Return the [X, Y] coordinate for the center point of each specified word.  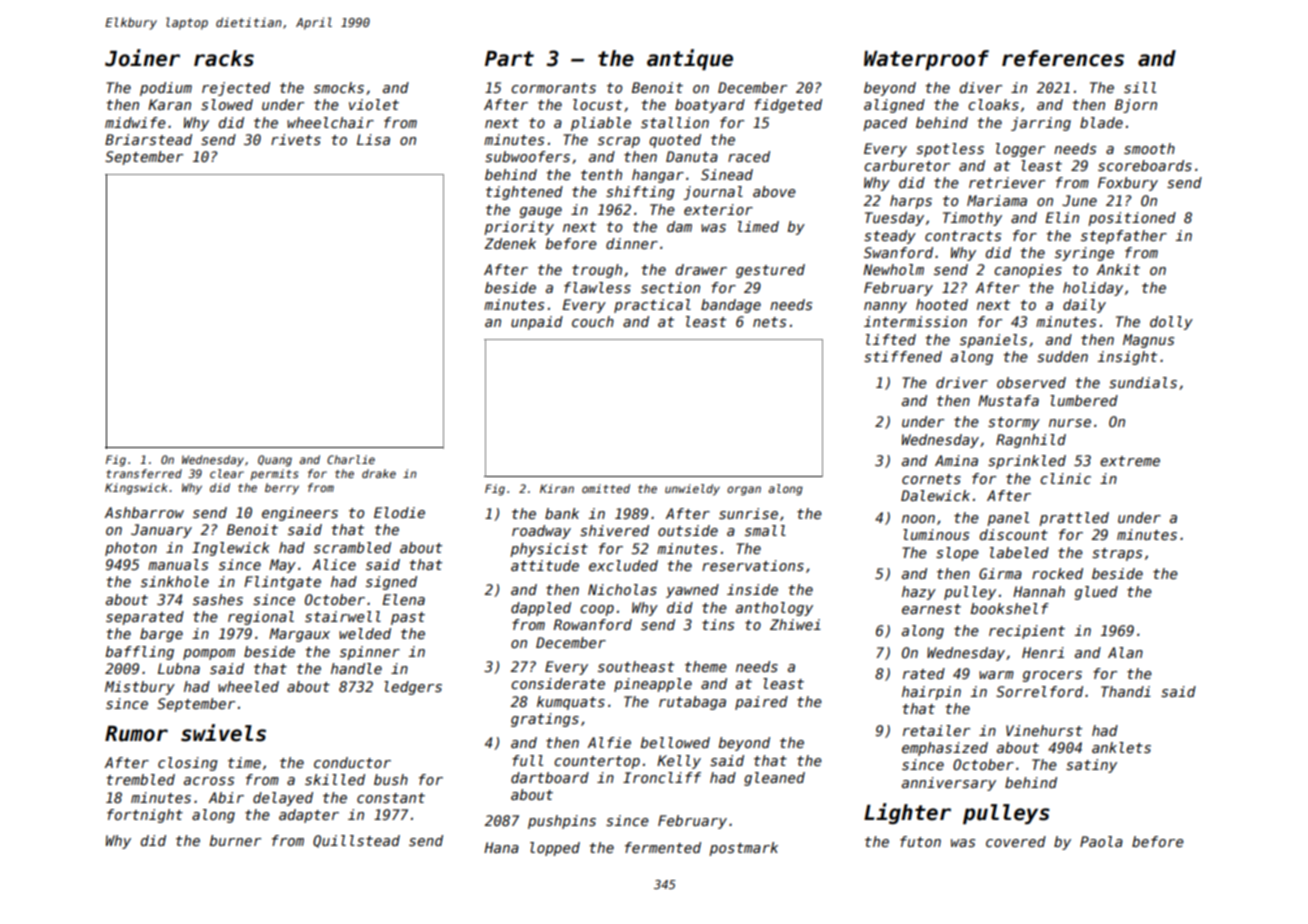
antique [690, 59]
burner [235, 840]
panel [1008, 519]
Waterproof [926, 60]
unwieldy [692, 490]
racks [224, 58]
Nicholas [622, 589]
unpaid [537, 323]
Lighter [907, 813]
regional [261, 618]
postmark [743, 849]
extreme [1130, 461]
